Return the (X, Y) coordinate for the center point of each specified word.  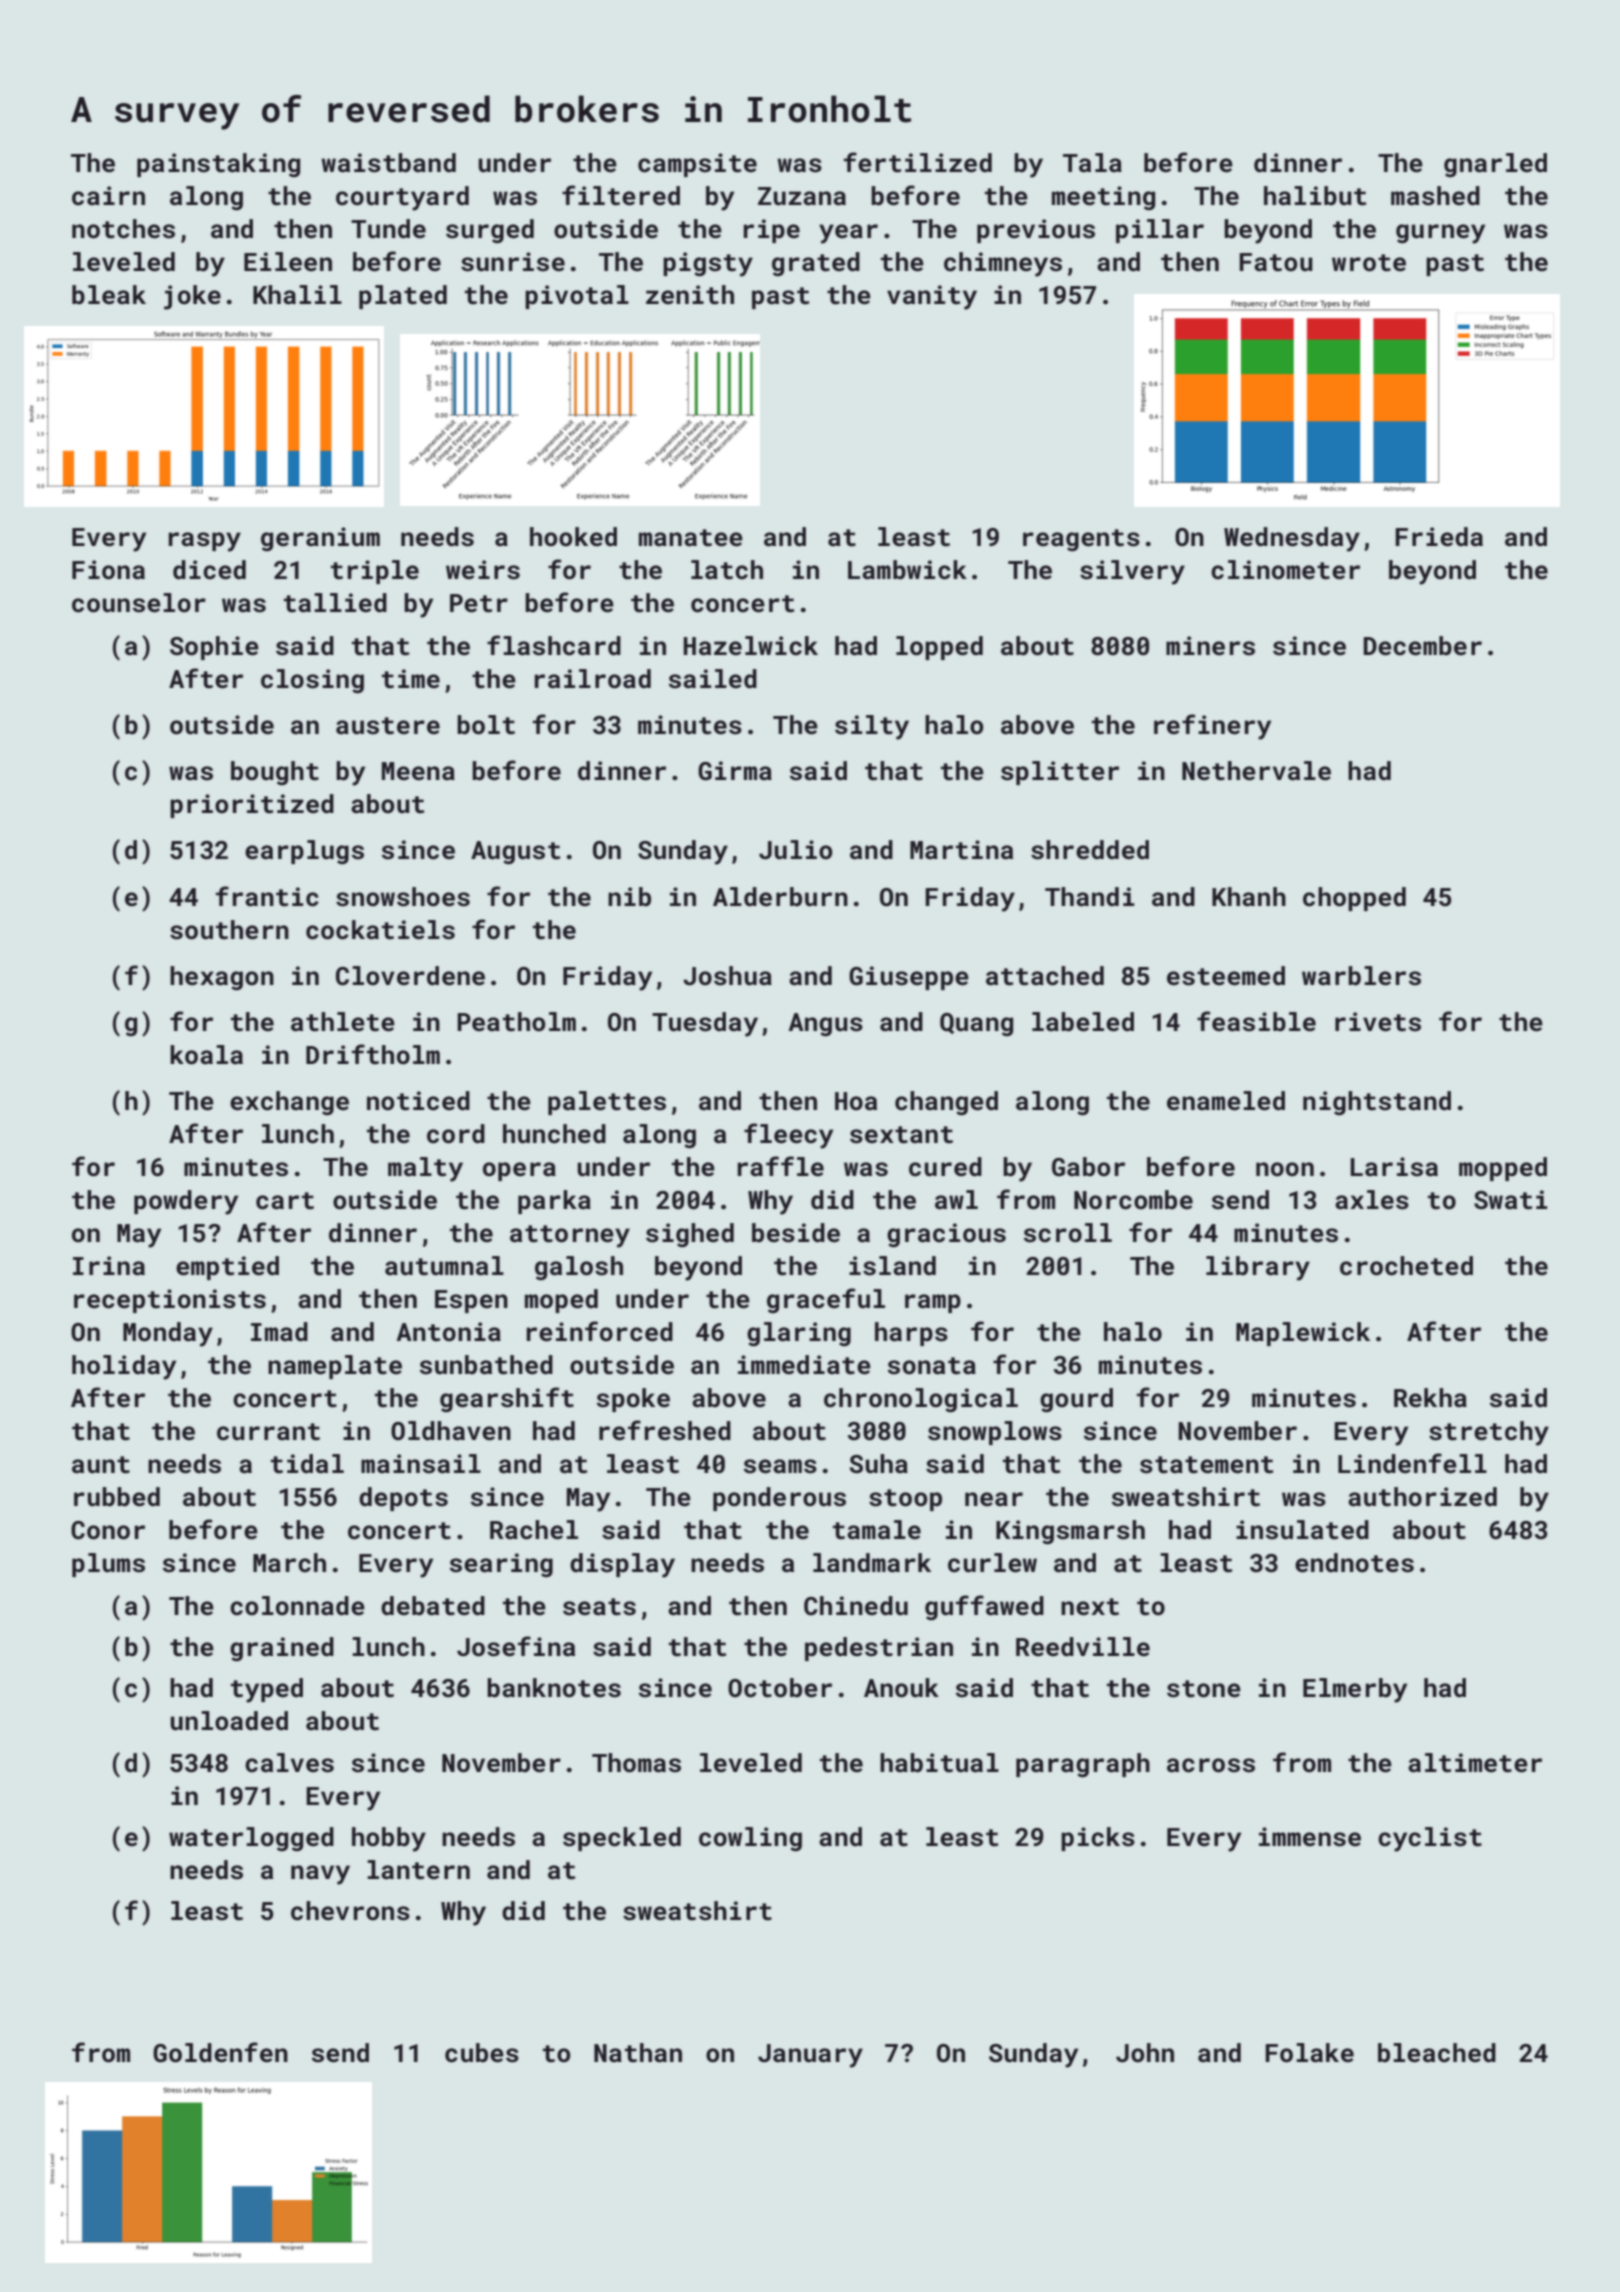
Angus (825, 1024)
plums (108, 1565)
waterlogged (251, 1839)
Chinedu (856, 1606)
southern (229, 930)
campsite (697, 165)
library (1258, 1268)
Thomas (636, 1763)
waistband (388, 163)
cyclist (1430, 1839)
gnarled (1495, 165)
